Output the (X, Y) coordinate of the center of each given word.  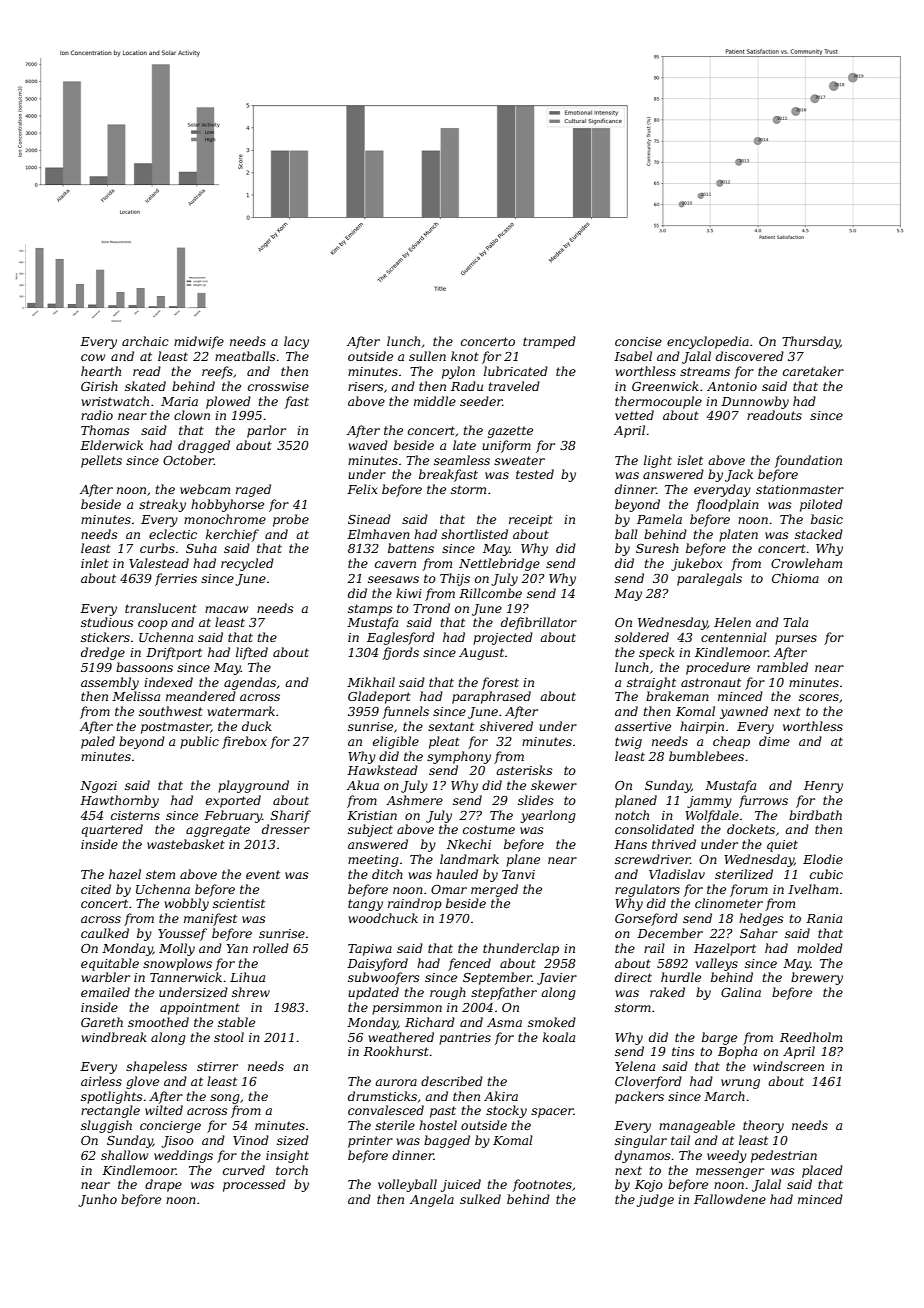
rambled (782, 667)
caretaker (813, 371)
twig (628, 743)
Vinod (251, 1140)
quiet (782, 846)
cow (93, 357)
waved (368, 445)
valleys (717, 964)
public (199, 742)
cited (96, 889)
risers (366, 386)
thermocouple (658, 402)
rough (448, 993)
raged (253, 490)
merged (494, 890)
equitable (110, 964)
